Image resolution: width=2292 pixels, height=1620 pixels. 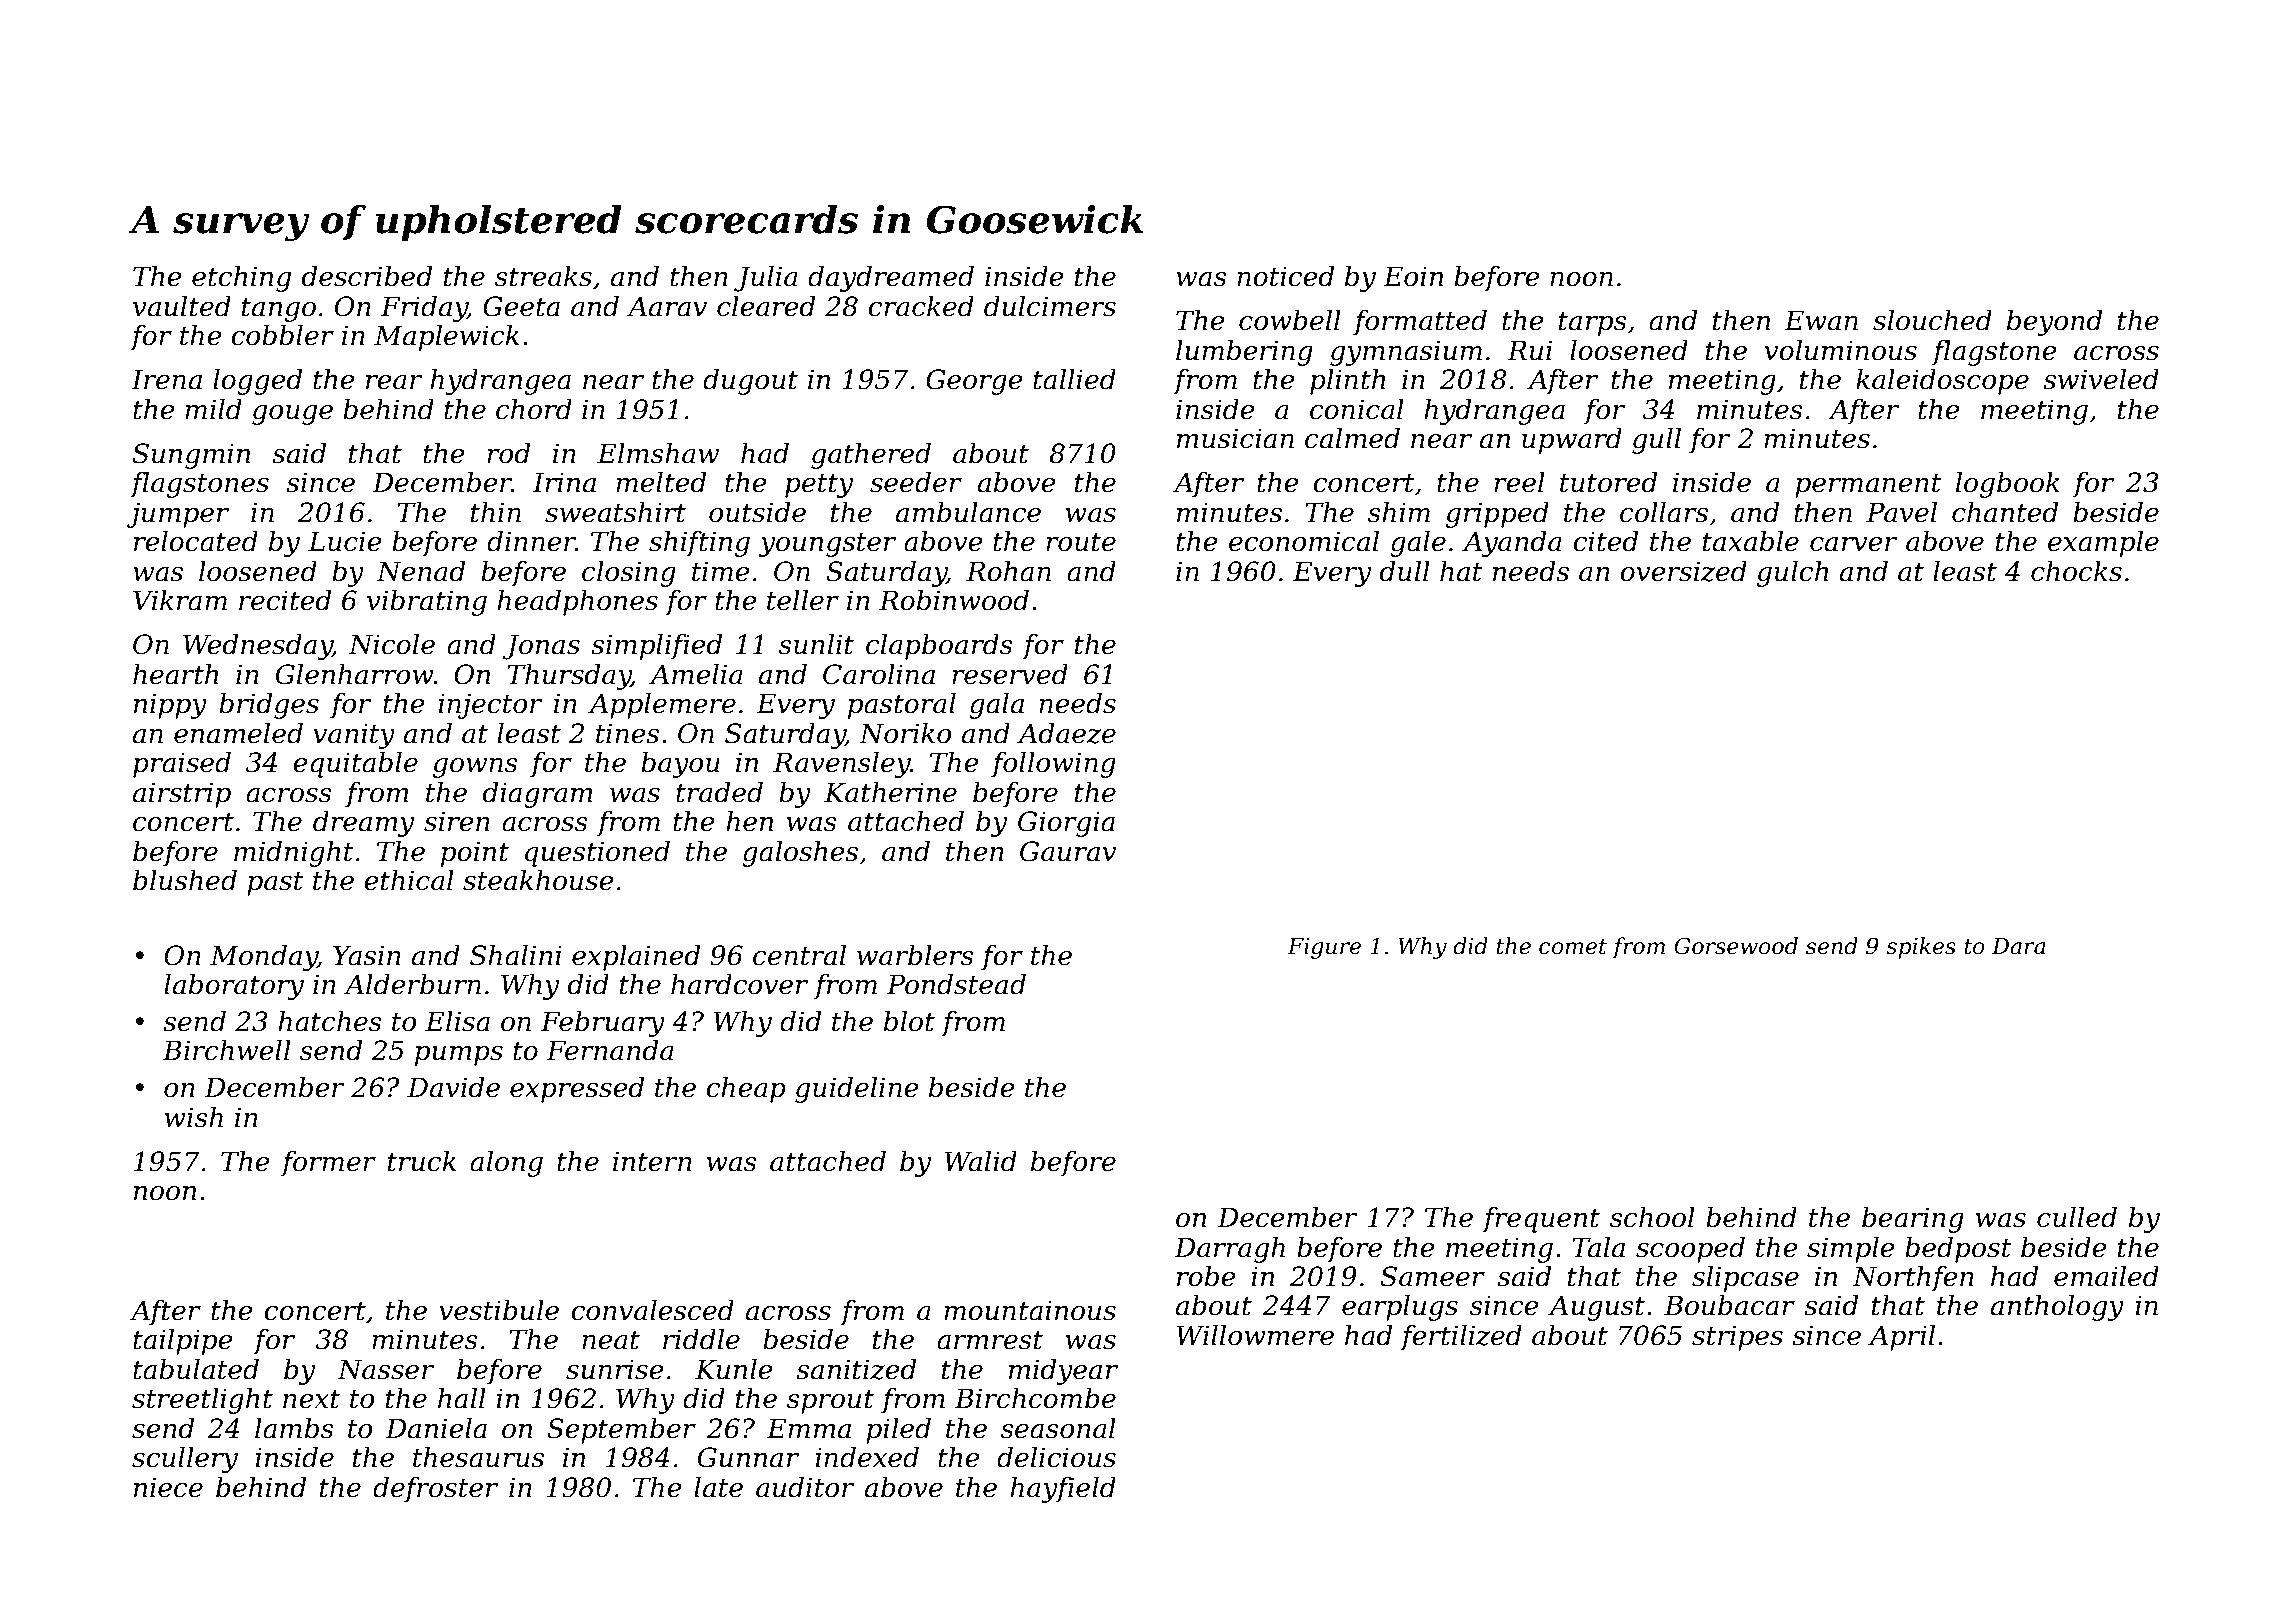 I want to click on collars, so click(x=1664, y=512).
